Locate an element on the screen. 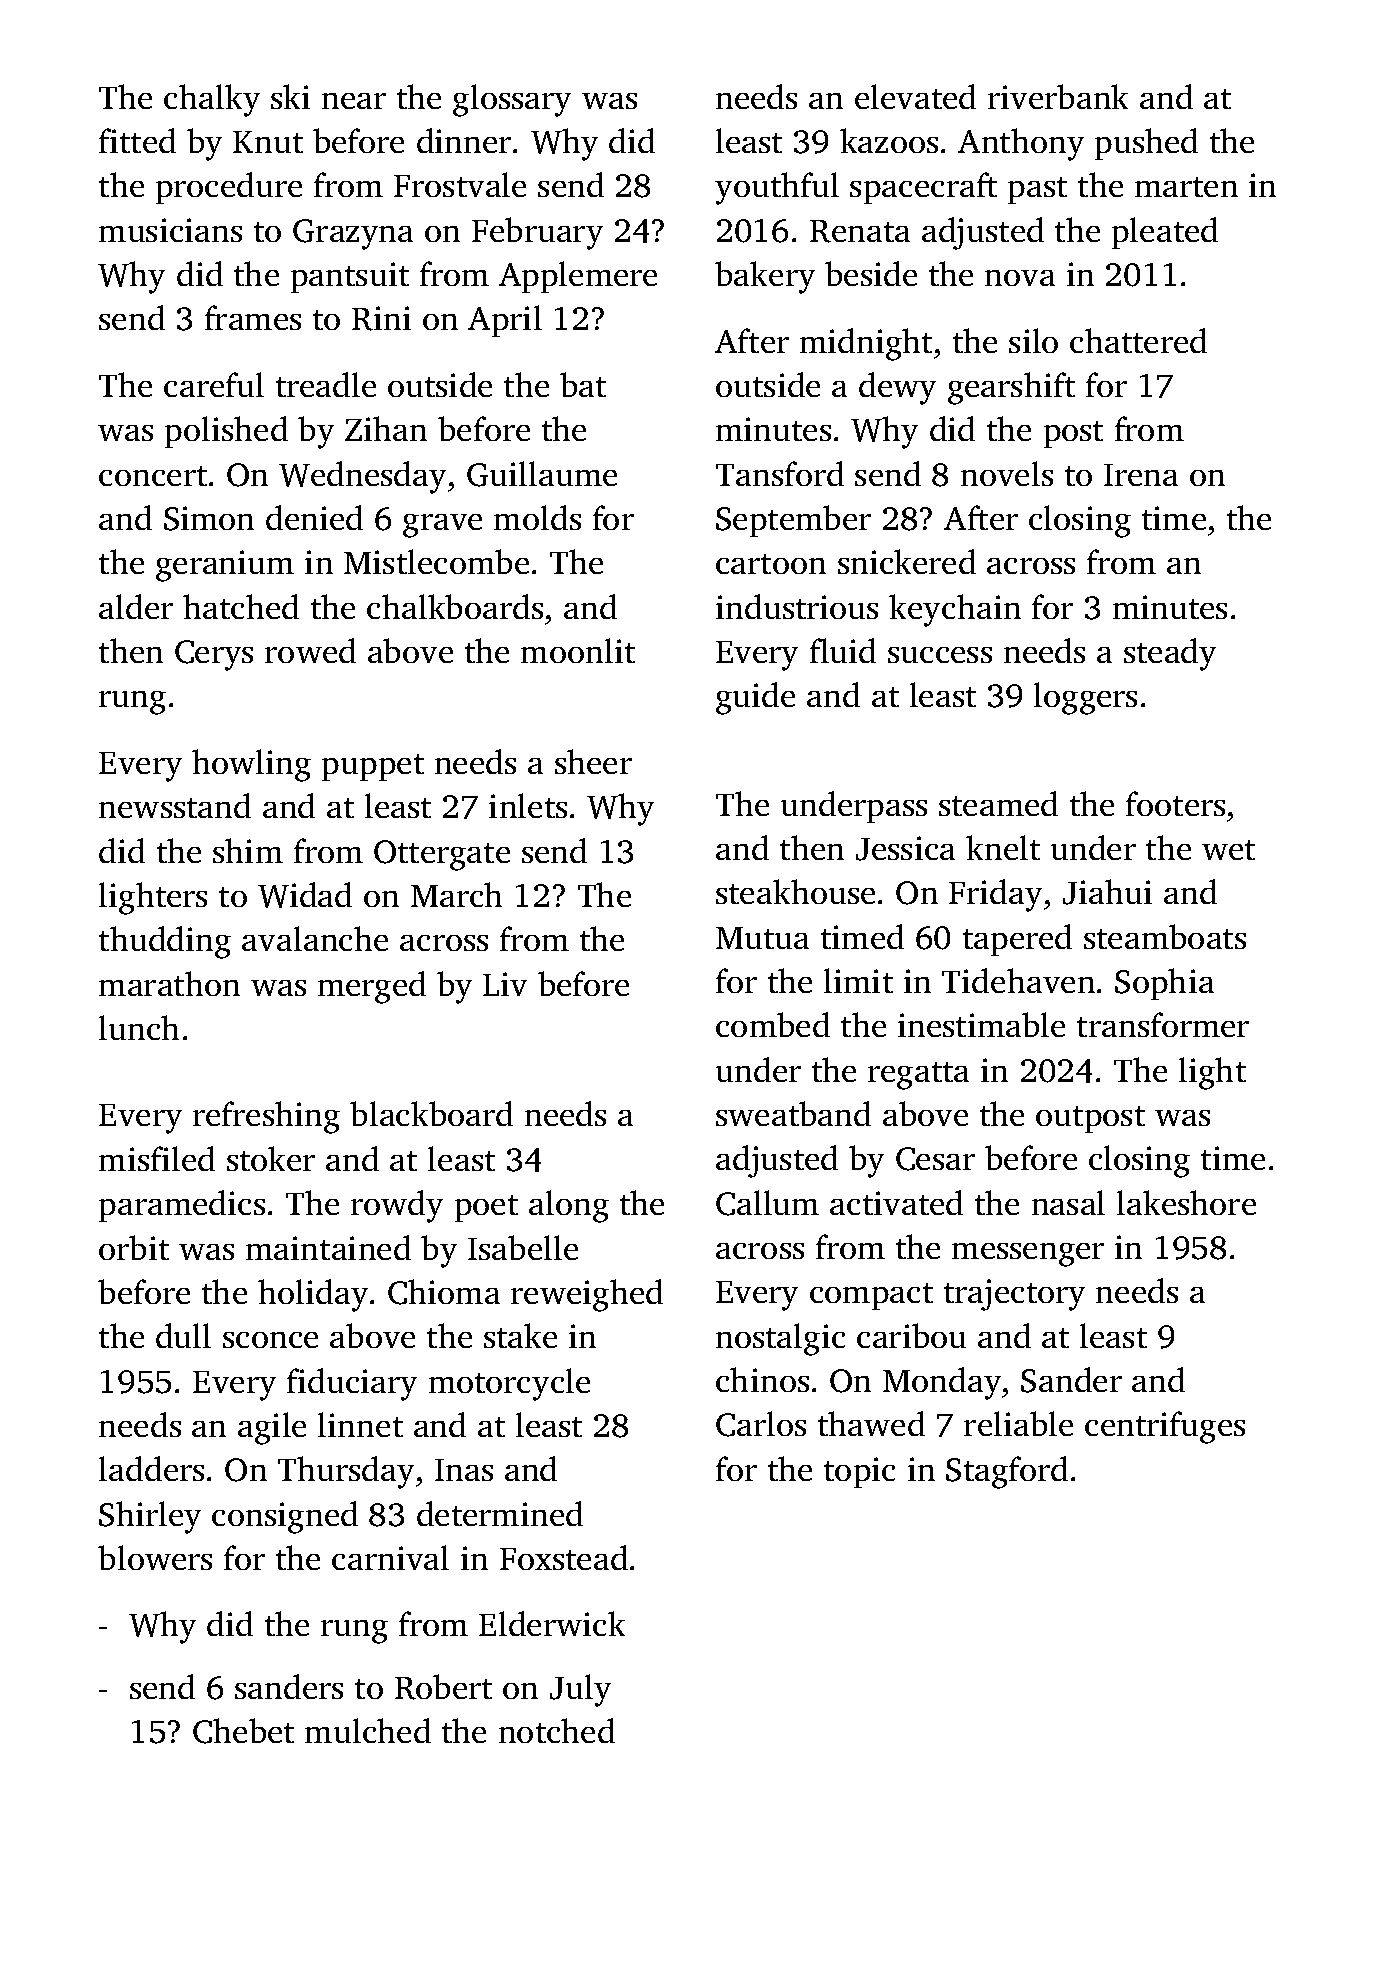 Image resolution: width=1386 pixels, height=1969 pixels. carnival is located at coordinates (390, 1557).
